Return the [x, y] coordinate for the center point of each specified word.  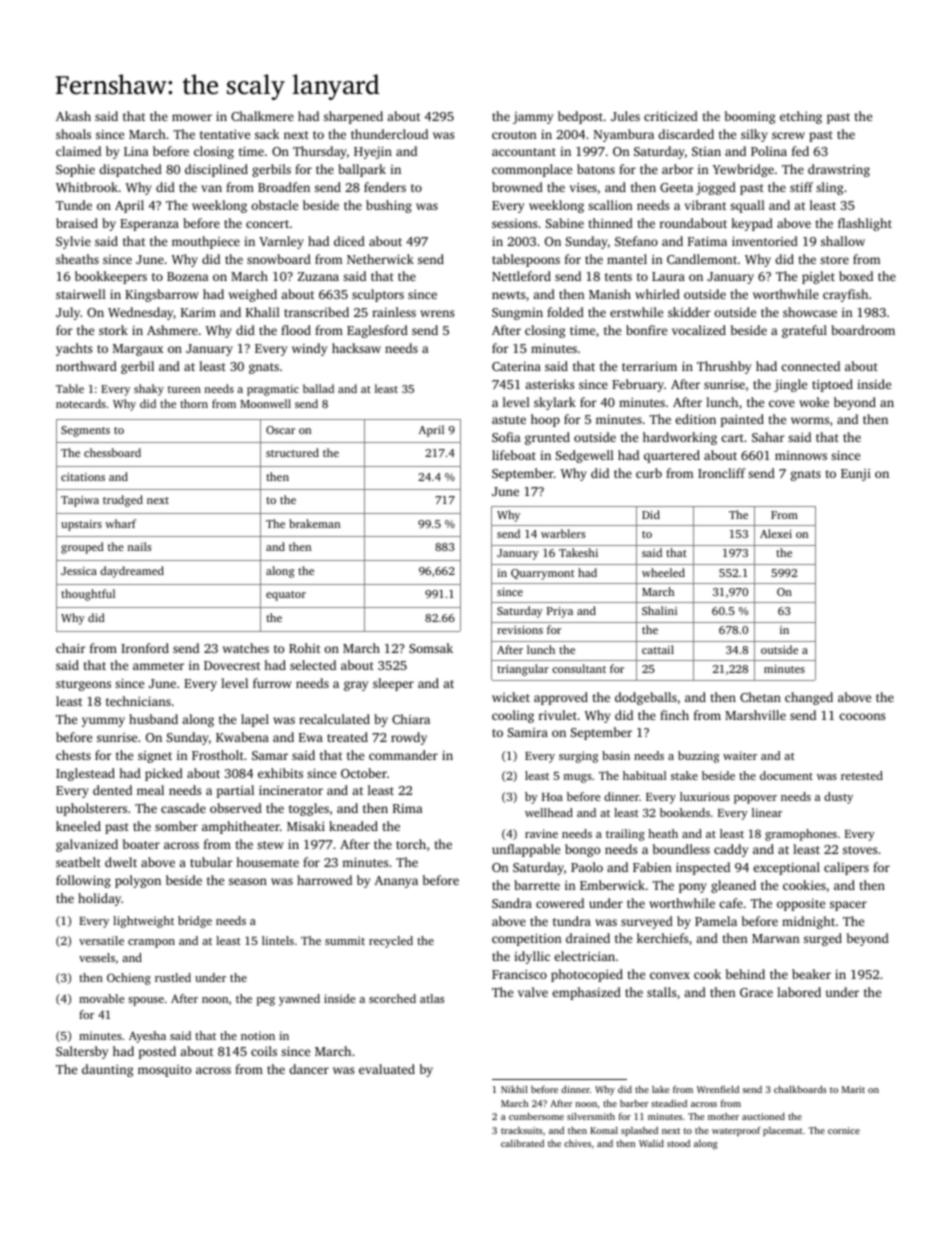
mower [192, 117]
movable [101, 998]
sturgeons [83, 685]
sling [829, 188]
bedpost [580, 117]
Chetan [760, 697]
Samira [528, 732]
